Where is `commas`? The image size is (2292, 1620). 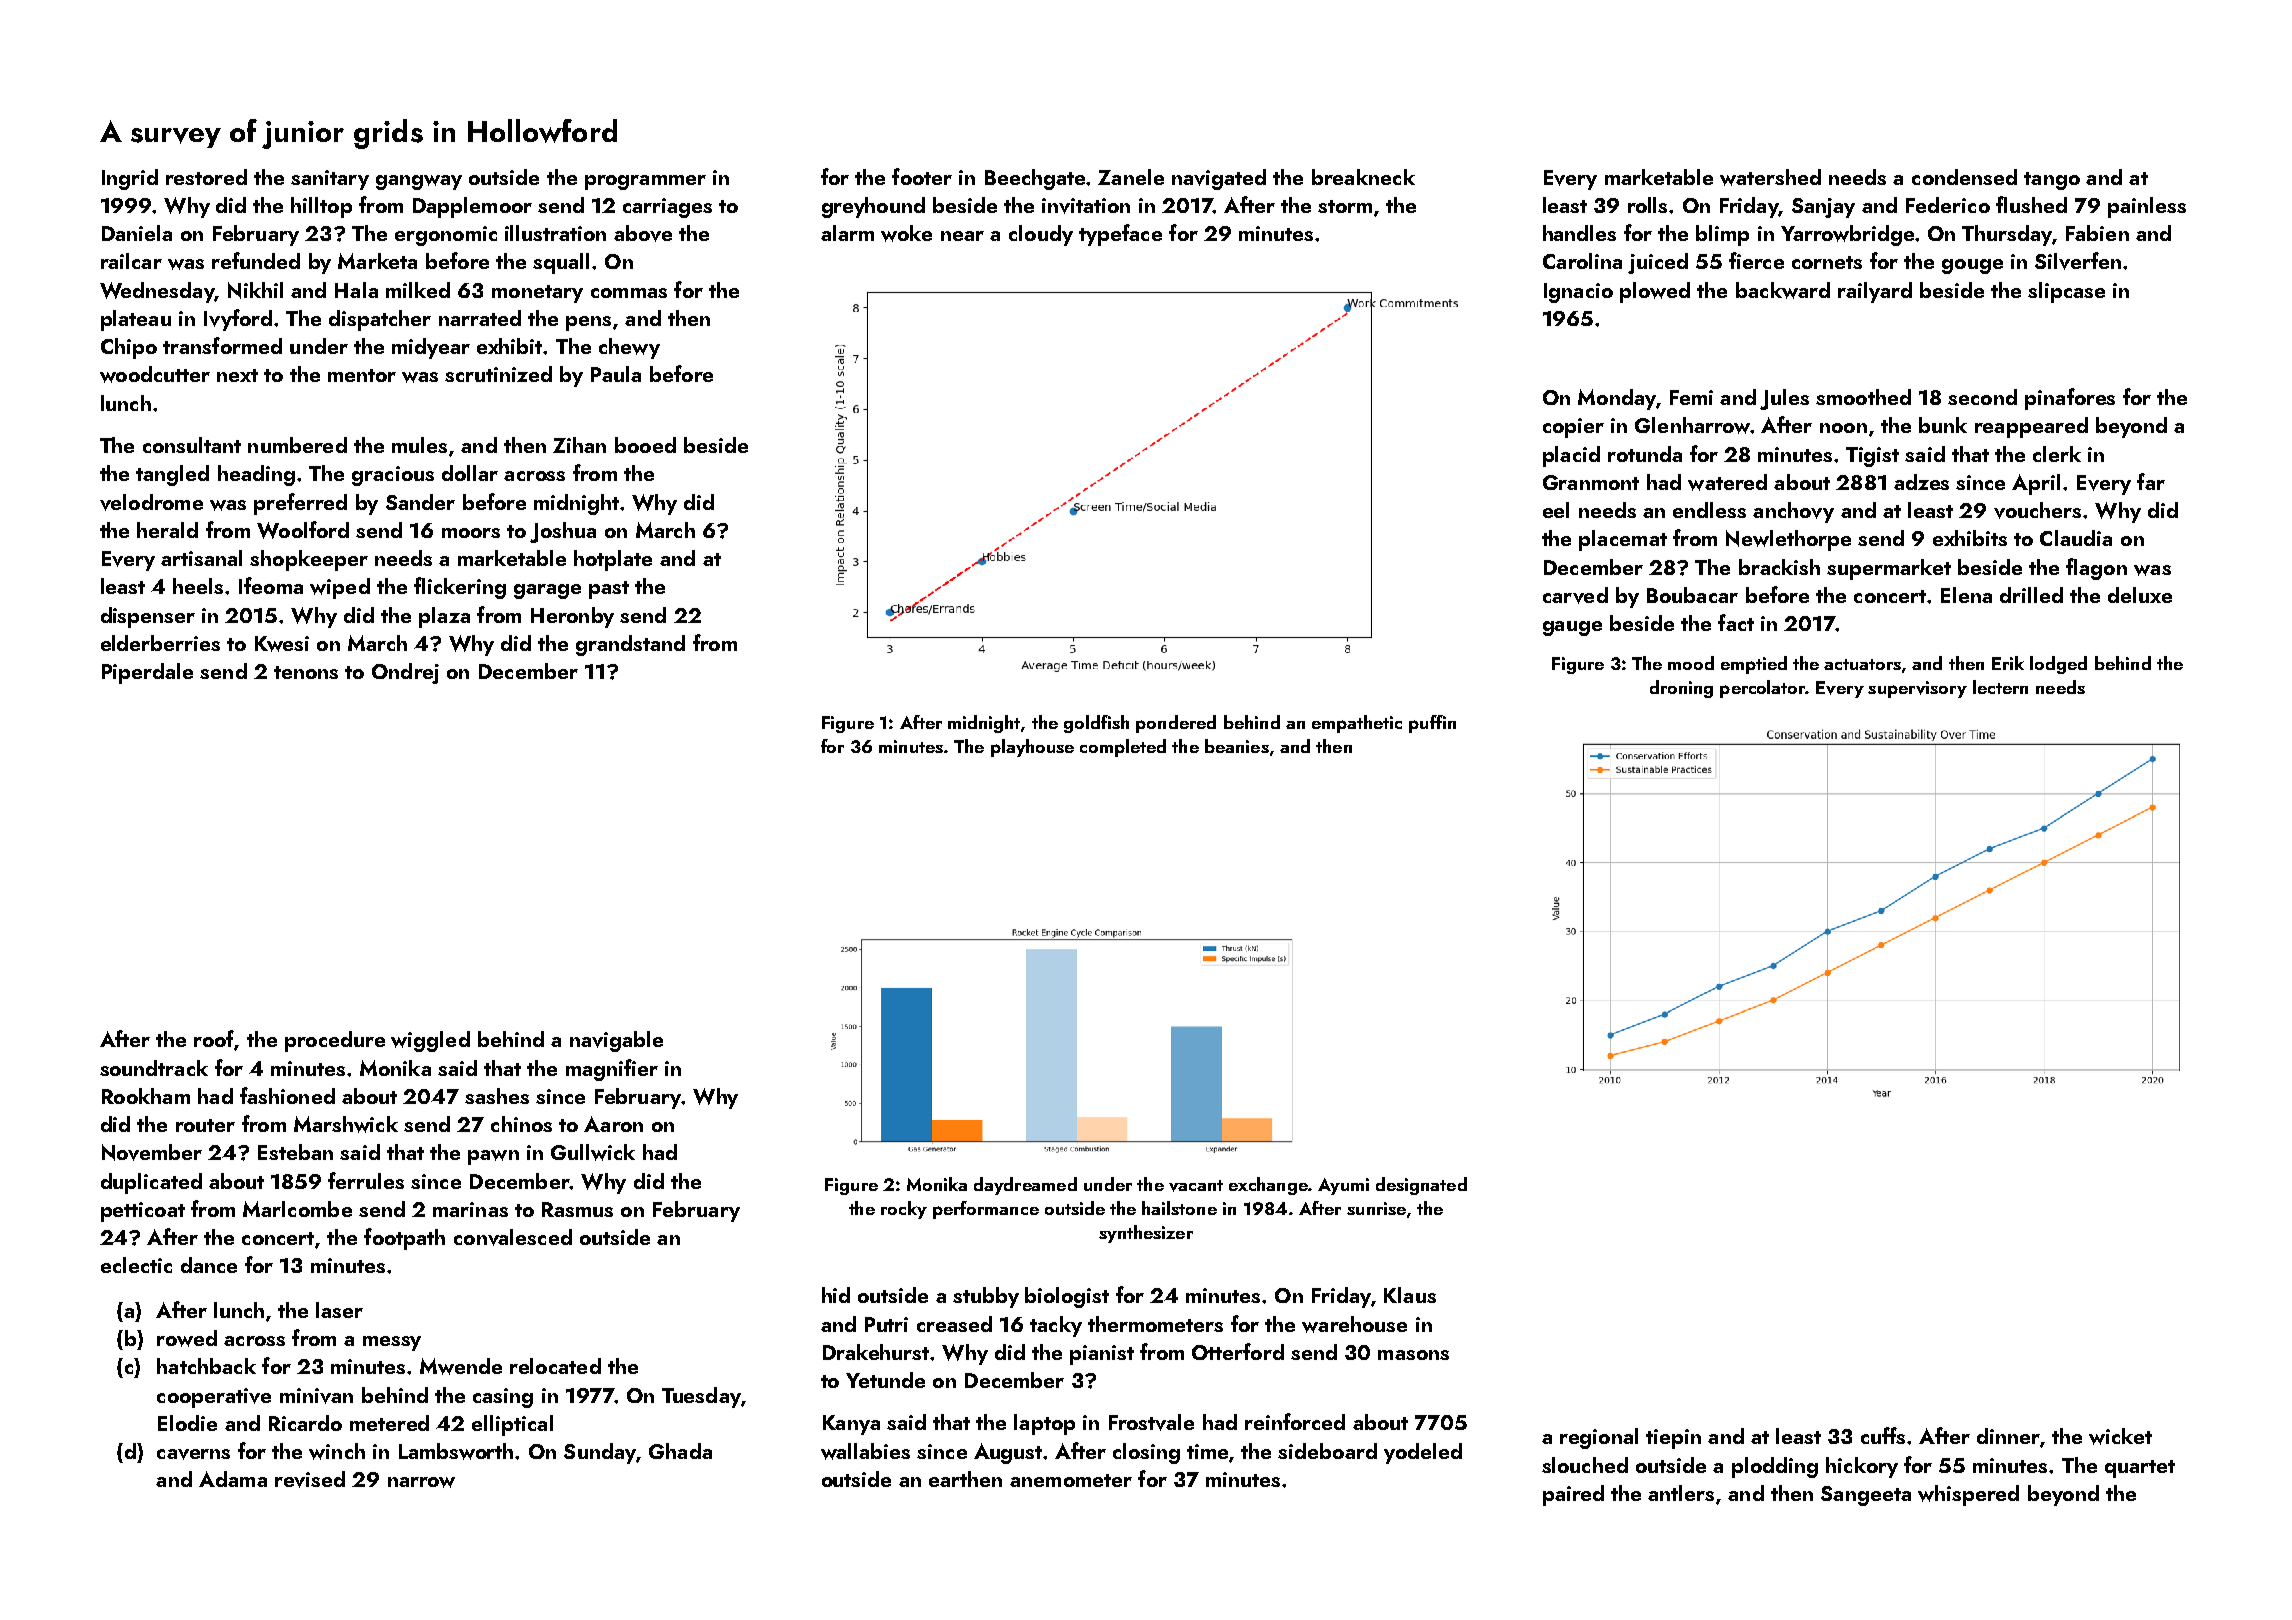 commas is located at coordinates (629, 293).
